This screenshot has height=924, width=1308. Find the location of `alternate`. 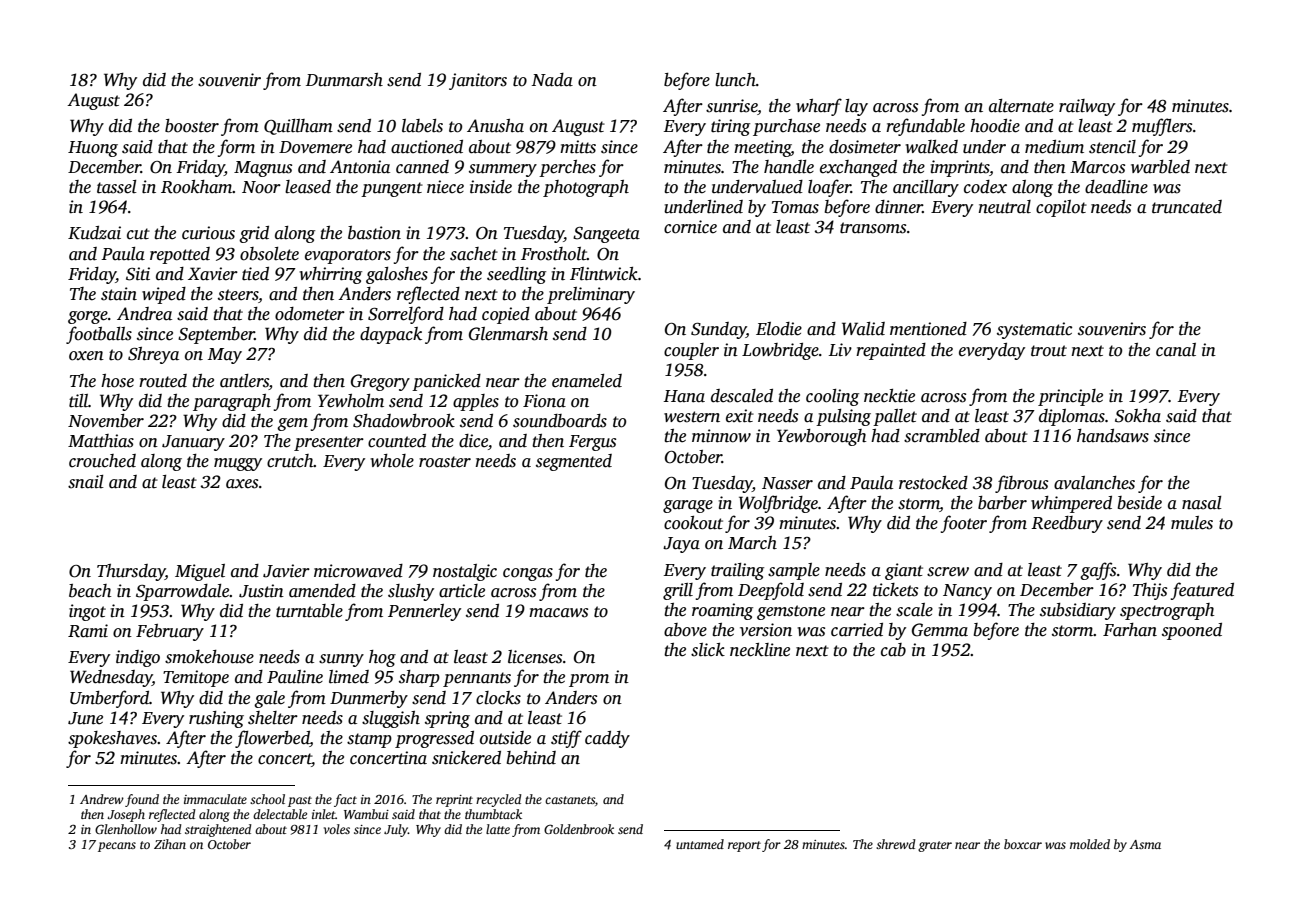

alternate is located at coordinates (1021, 106).
